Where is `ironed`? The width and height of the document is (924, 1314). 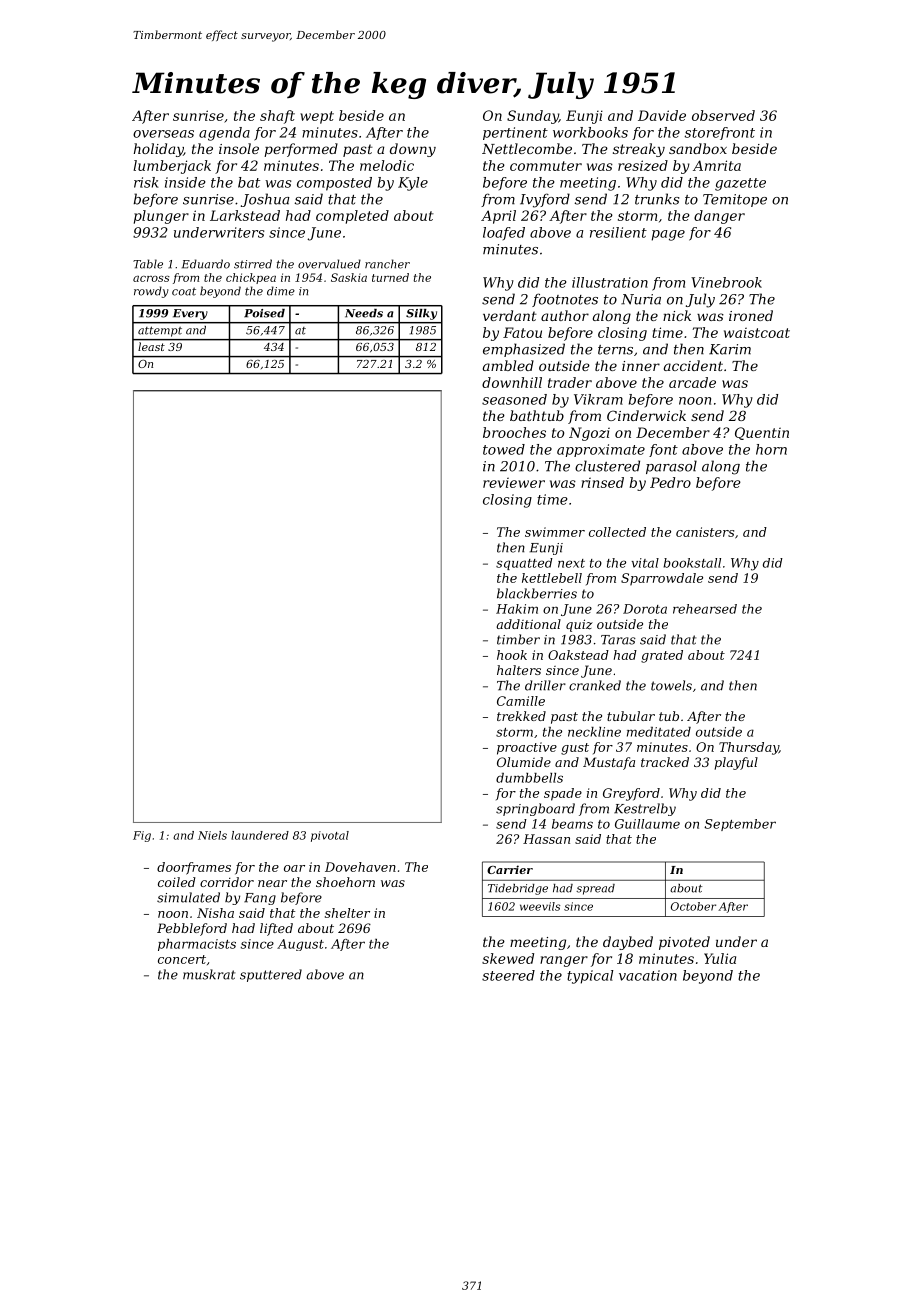
ironed is located at coordinates (751, 315).
